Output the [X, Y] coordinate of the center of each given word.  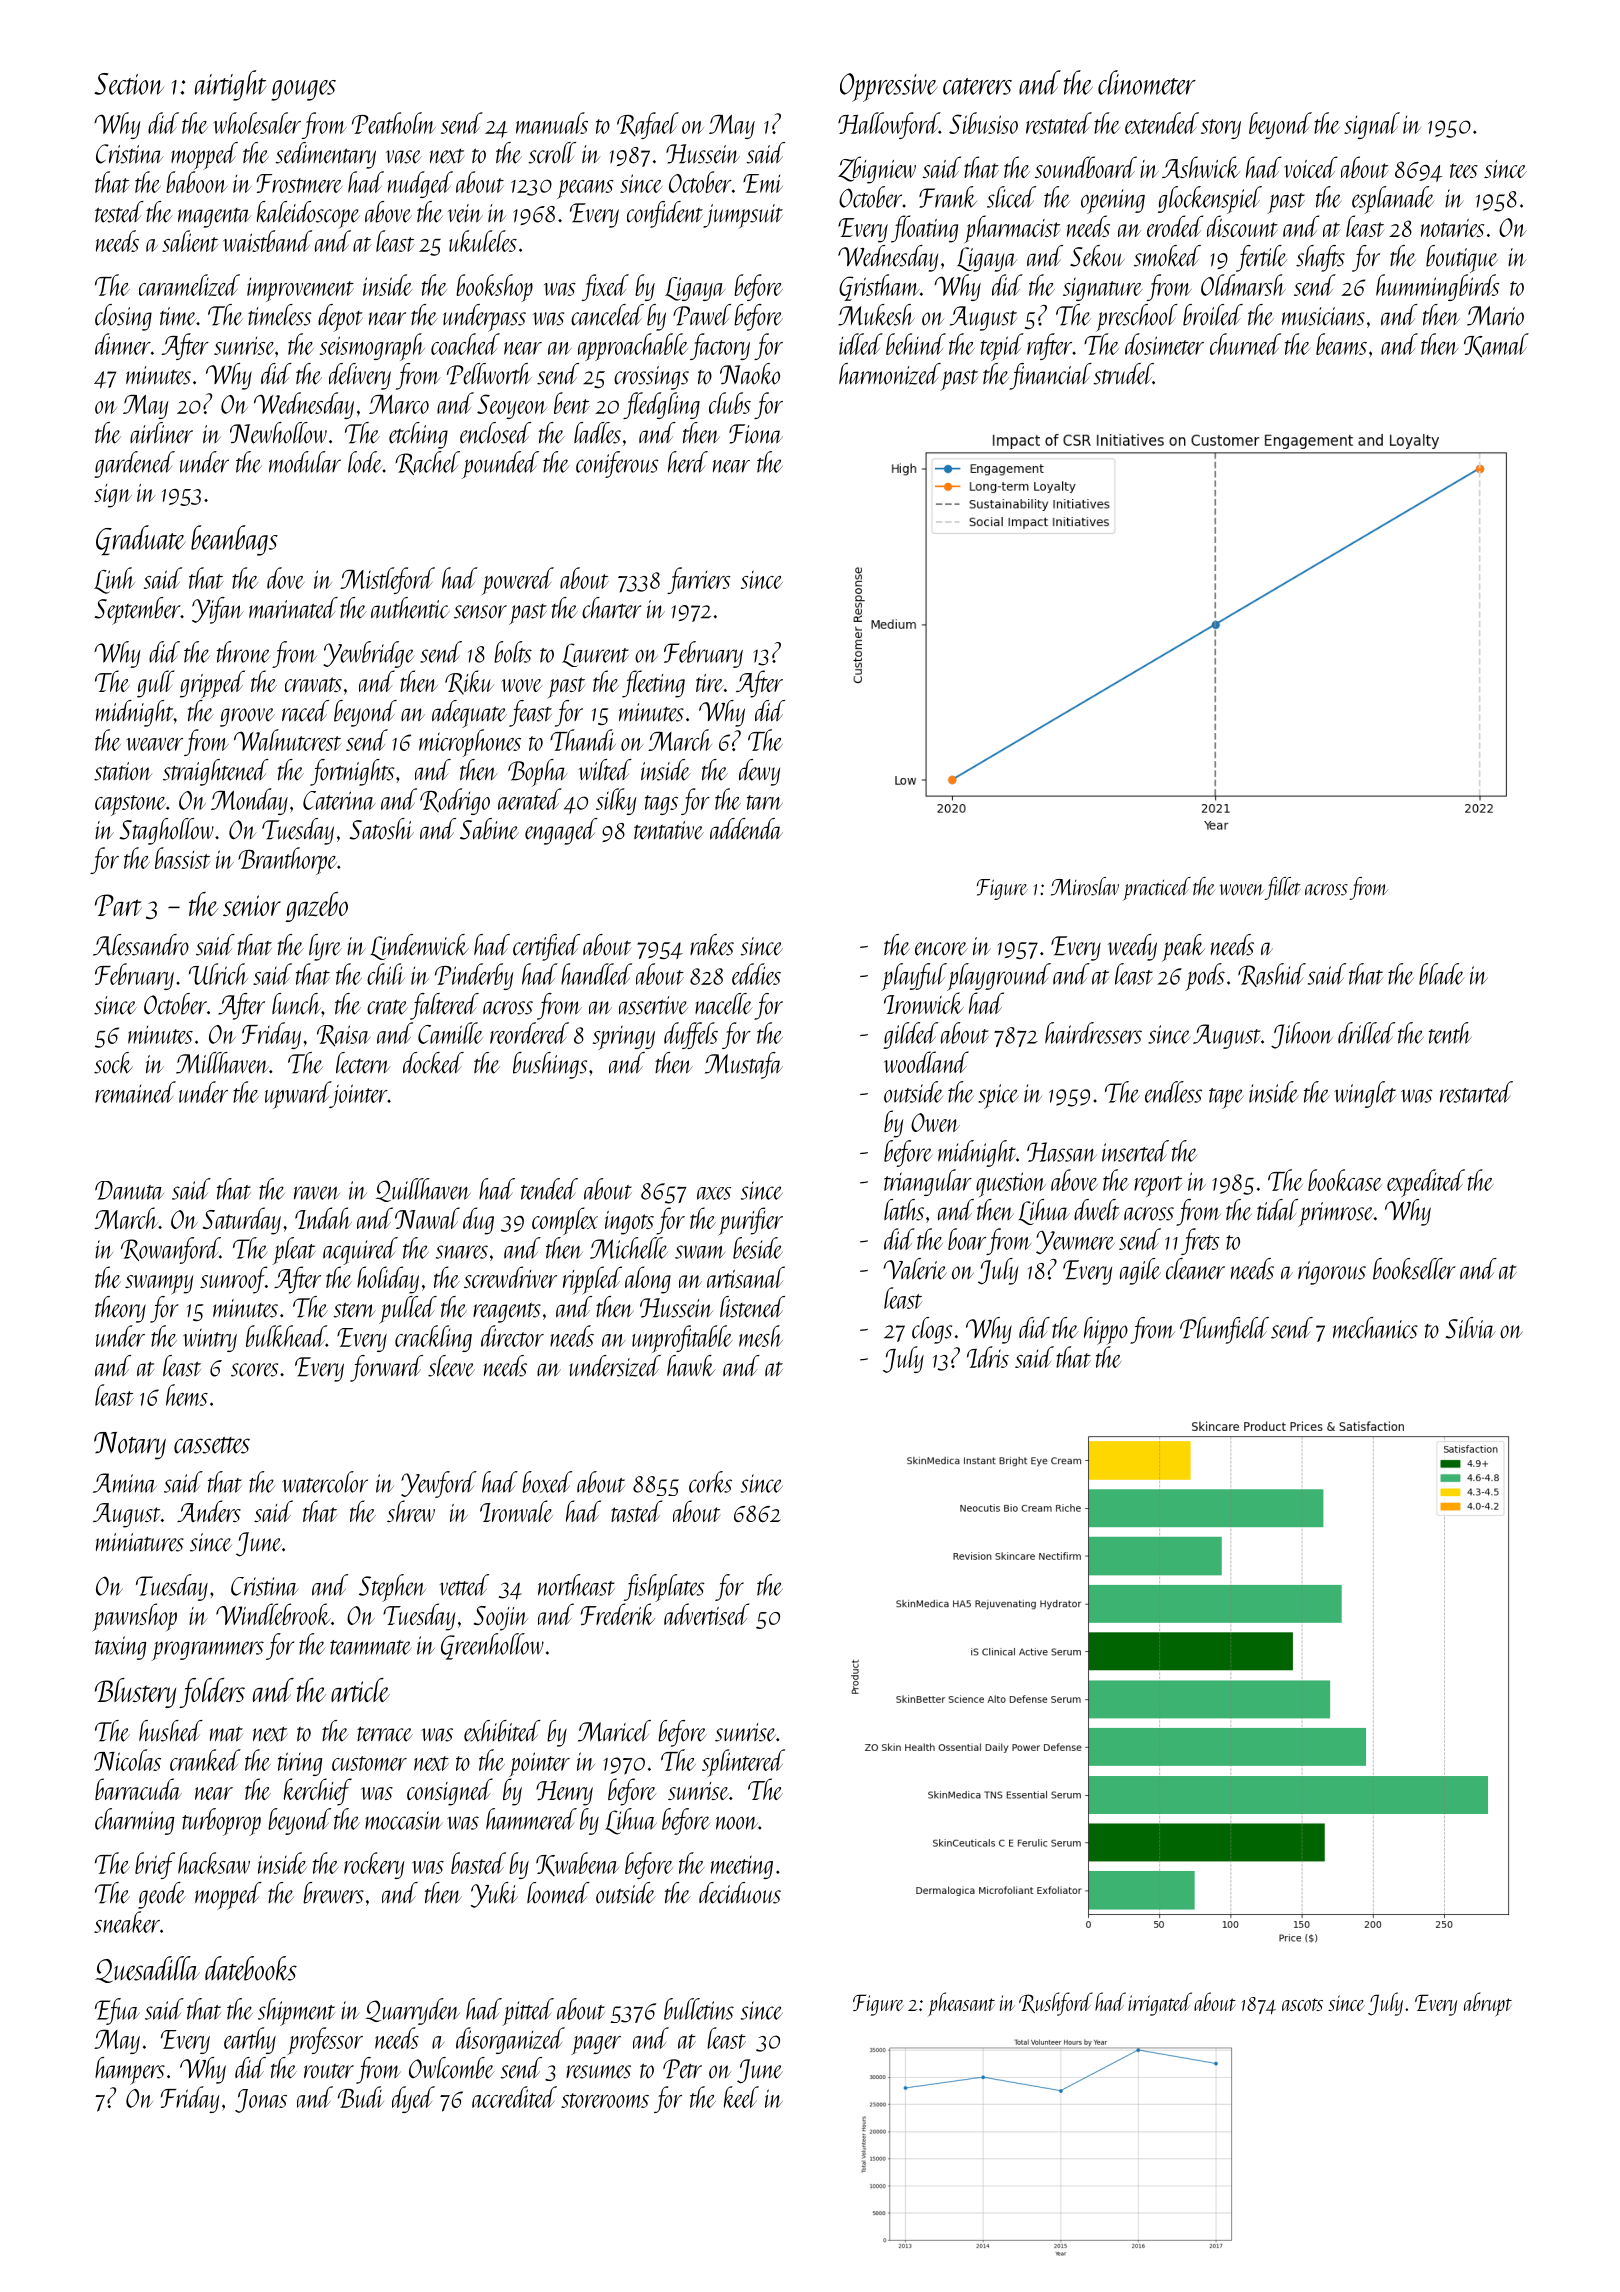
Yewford [439, 1484]
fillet [1283, 888]
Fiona [756, 434]
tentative [669, 830]
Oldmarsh [1243, 285]
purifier [750, 1221]
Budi [361, 2097]
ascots [1302, 2004]
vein [465, 213]
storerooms [605, 2100]
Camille [450, 1033]
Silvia [1470, 1328]
